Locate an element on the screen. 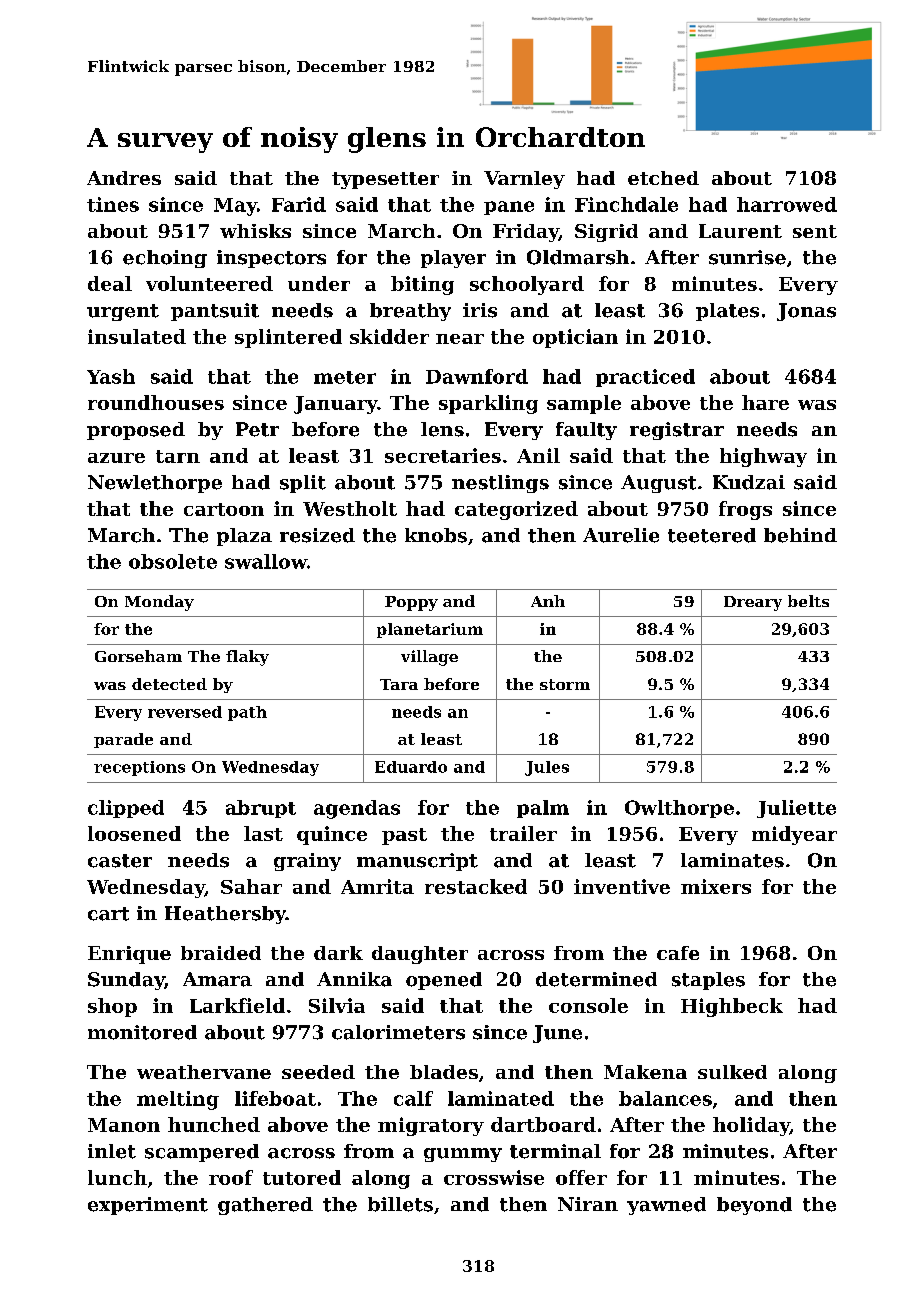 This screenshot has width=924, height=1308. harrowed is located at coordinates (787, 204).
